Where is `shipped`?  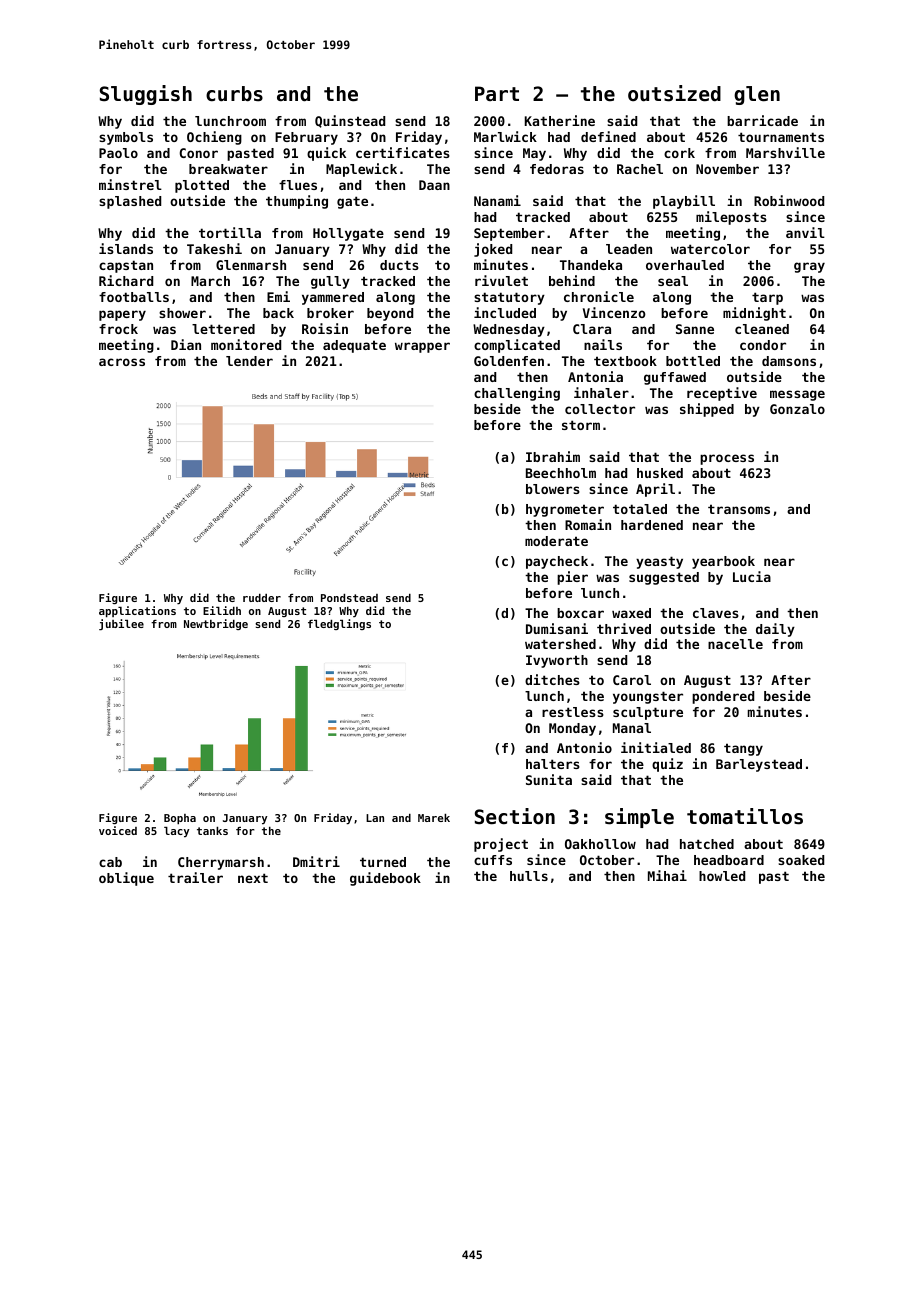
shipped is located at coordinates (707, 410).
